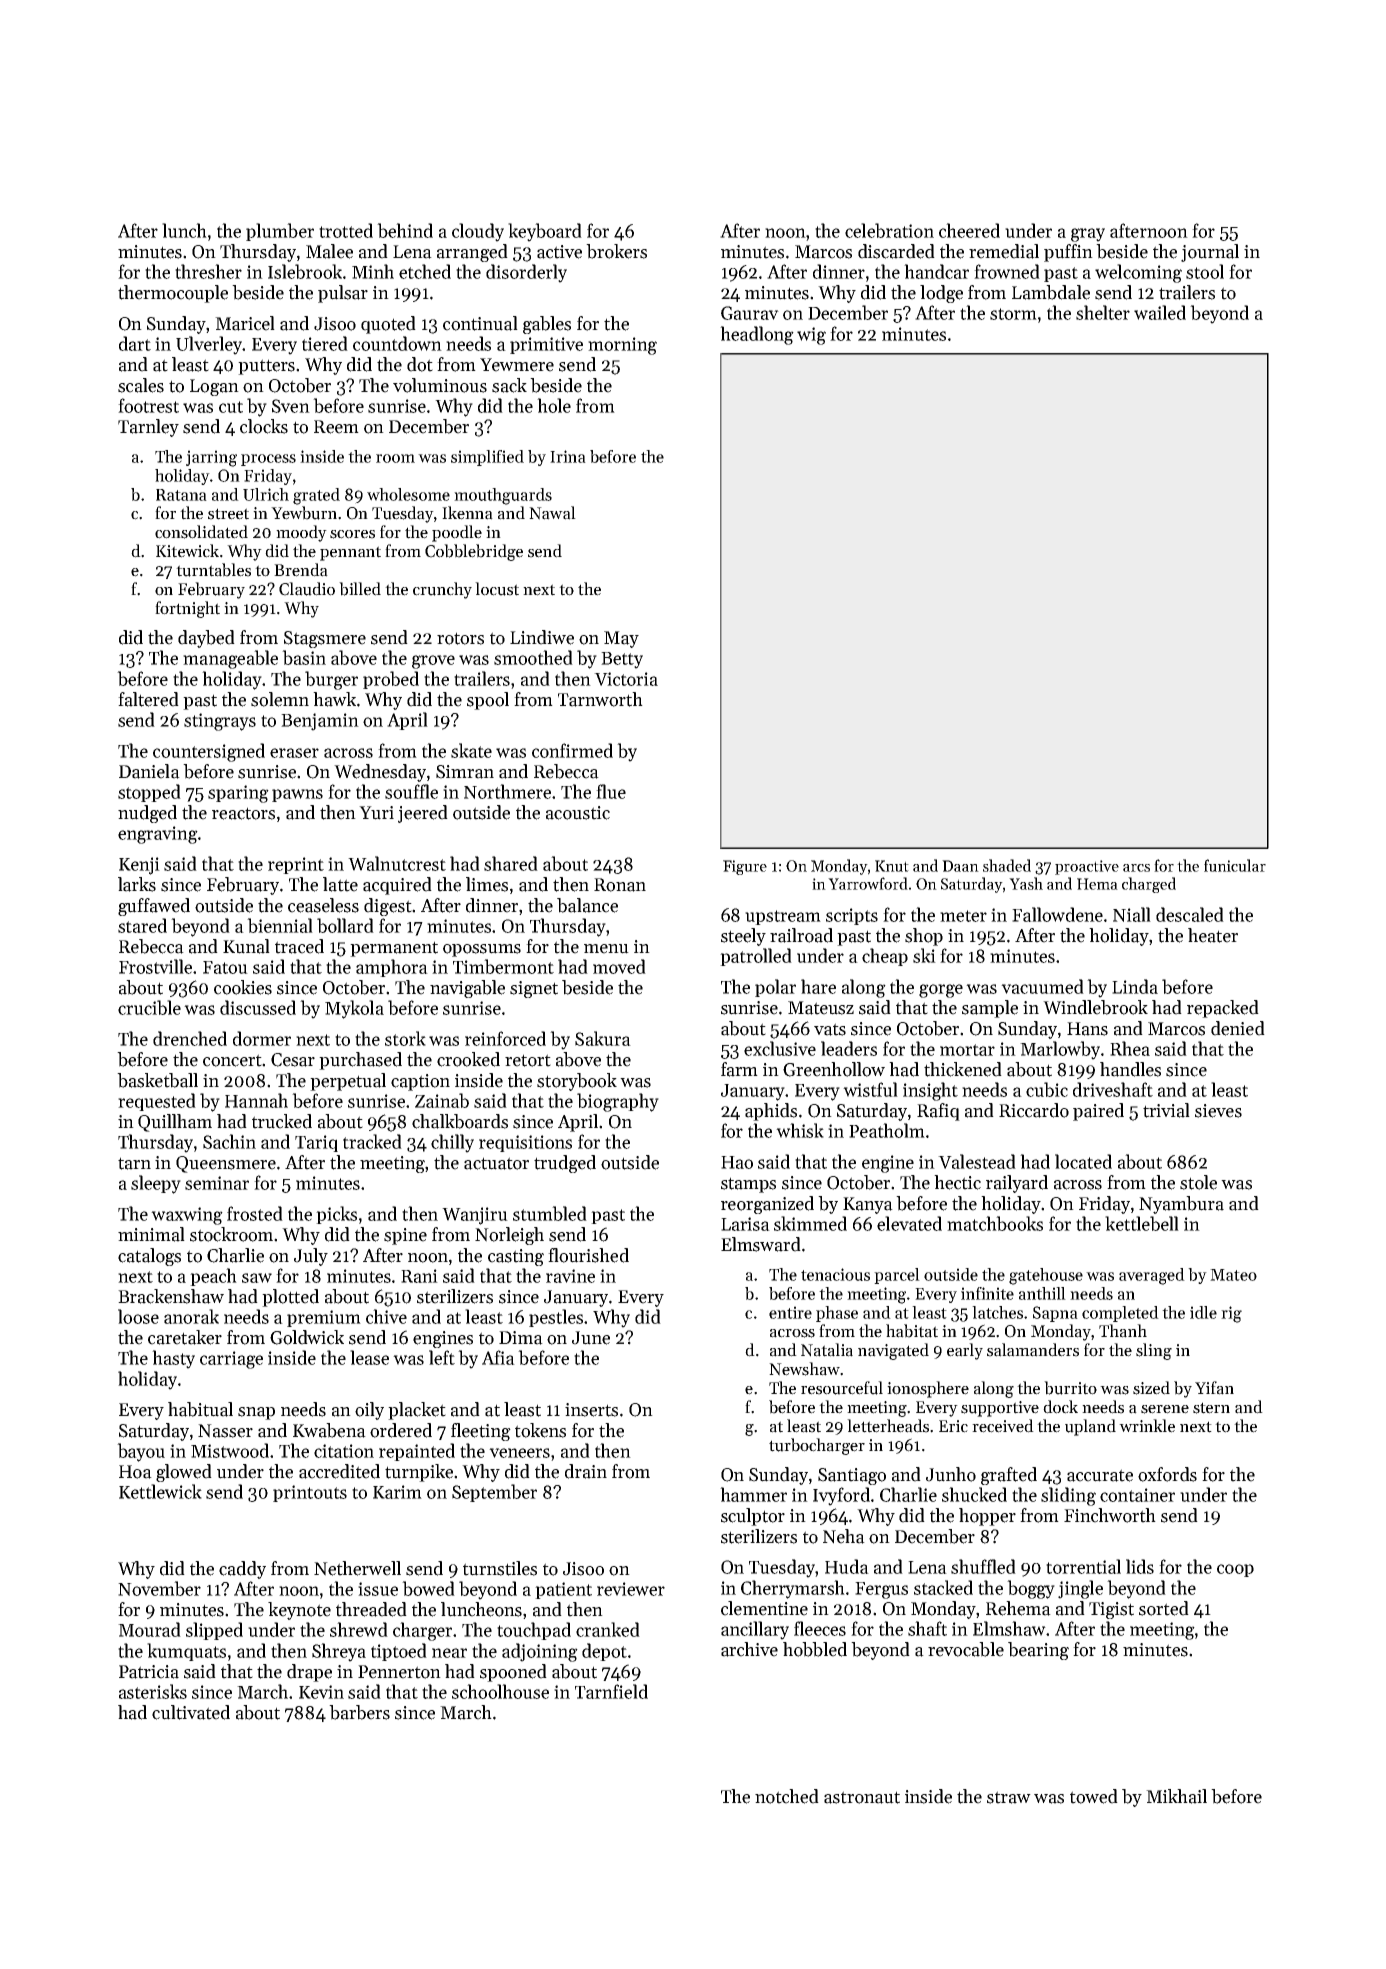  What do you see at coordinates (603, 1038) in the screenshot?
I see `Sakura` at bounding box center [603, 1038].
